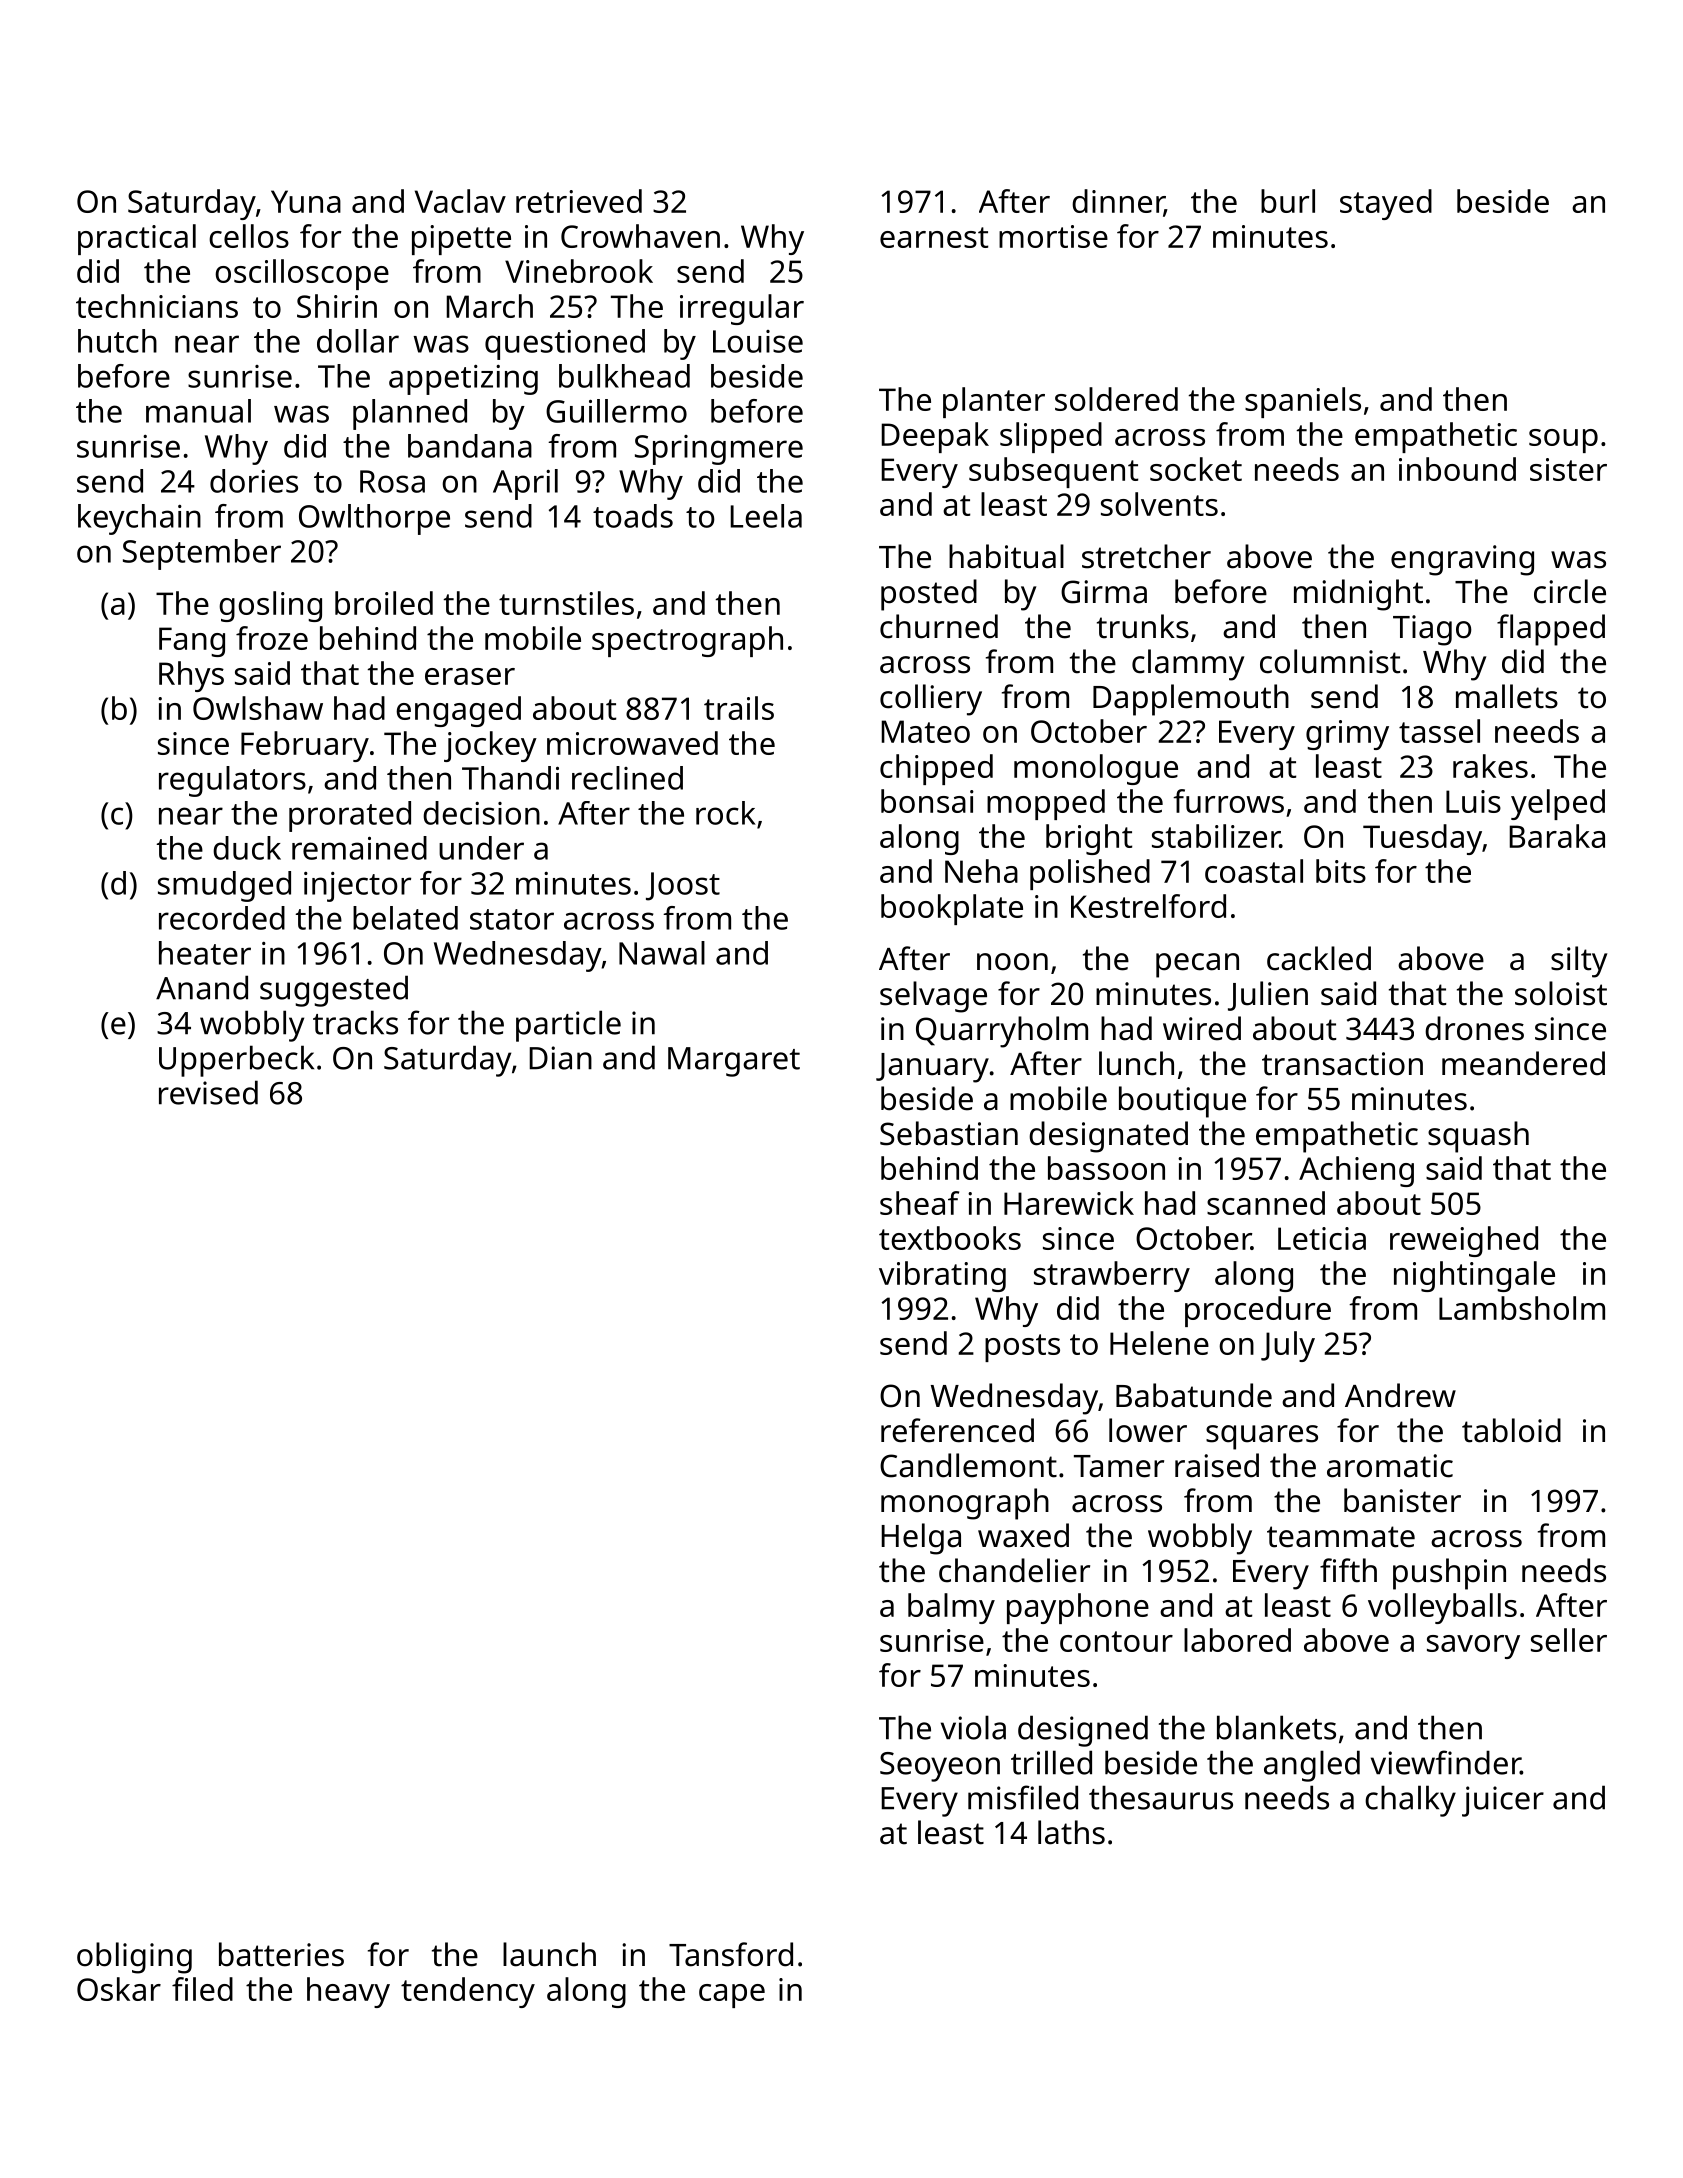 This screenshot has height=2178, width=1683. Describe the element at coordinates (1014, 1570) in the screenshot. I see `chandelier` at that location.
